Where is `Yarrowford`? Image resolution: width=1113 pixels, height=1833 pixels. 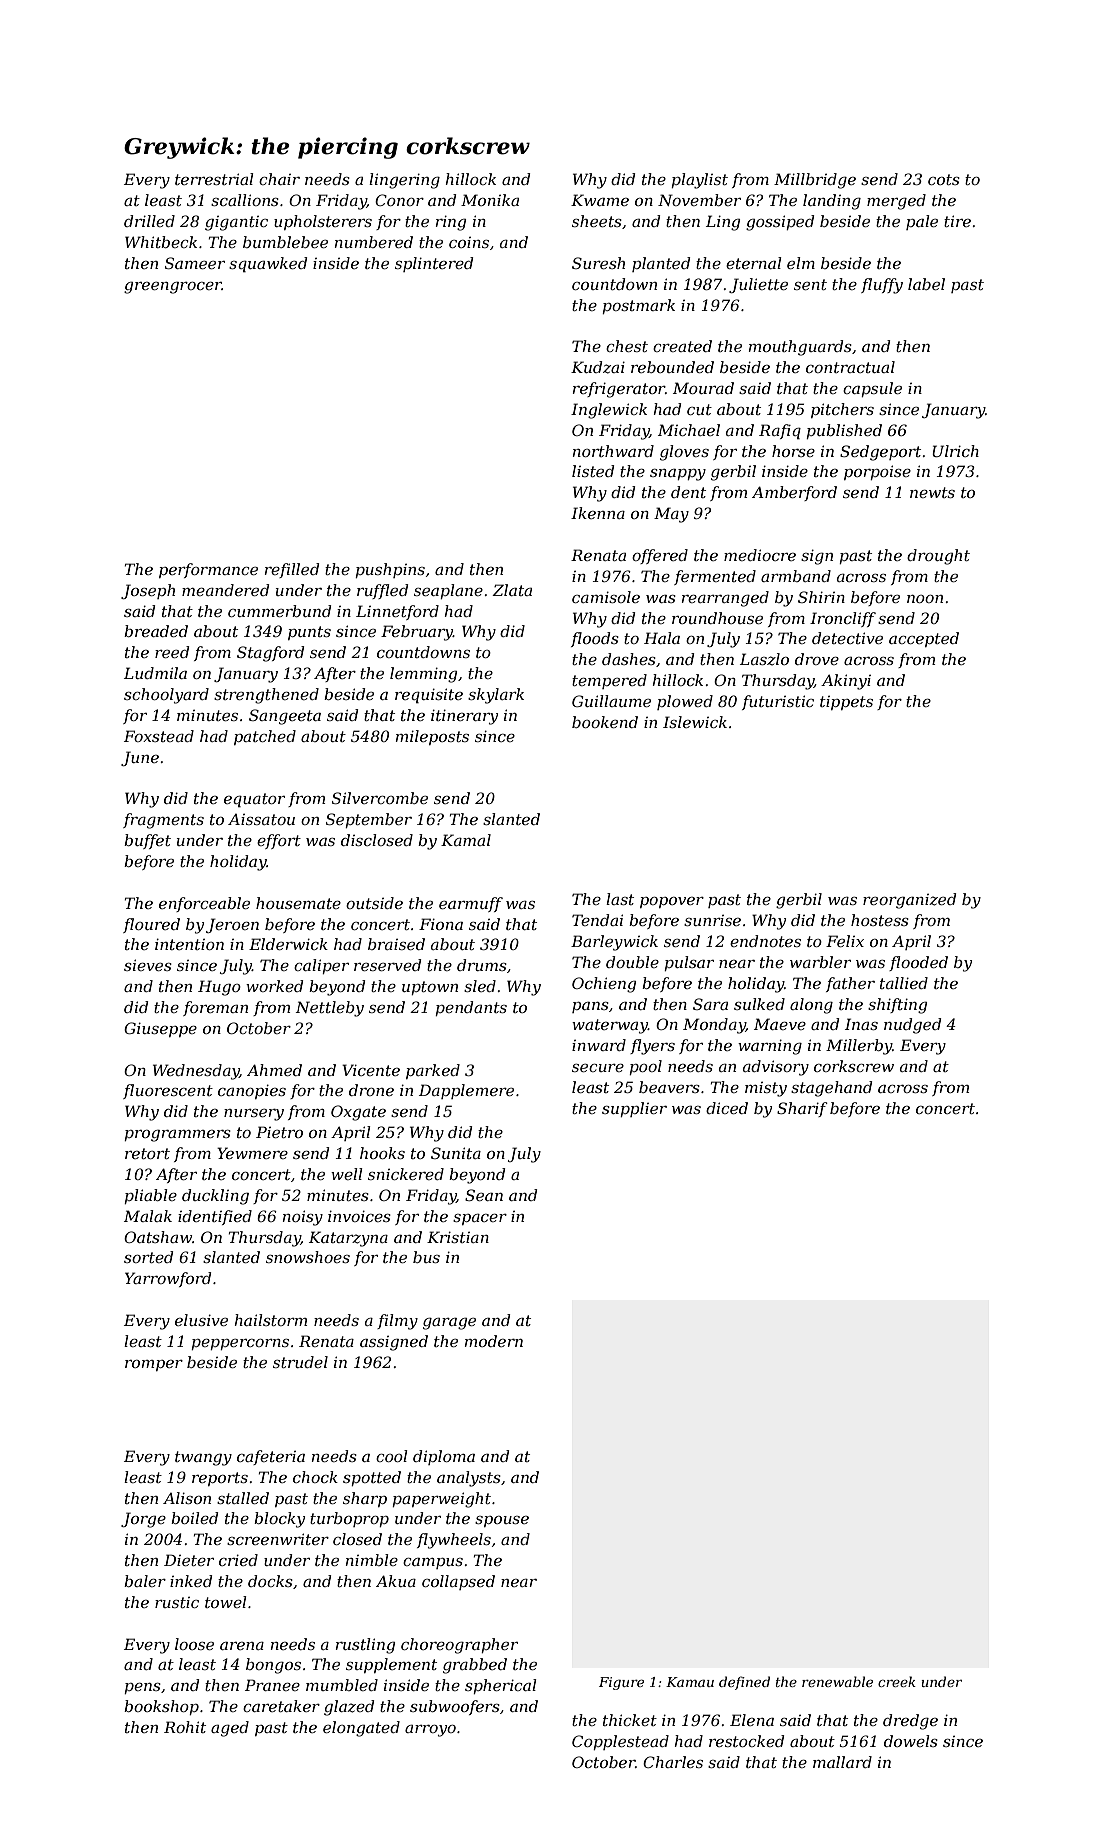 Yarrowford is located at coordinates (168, 1279).
